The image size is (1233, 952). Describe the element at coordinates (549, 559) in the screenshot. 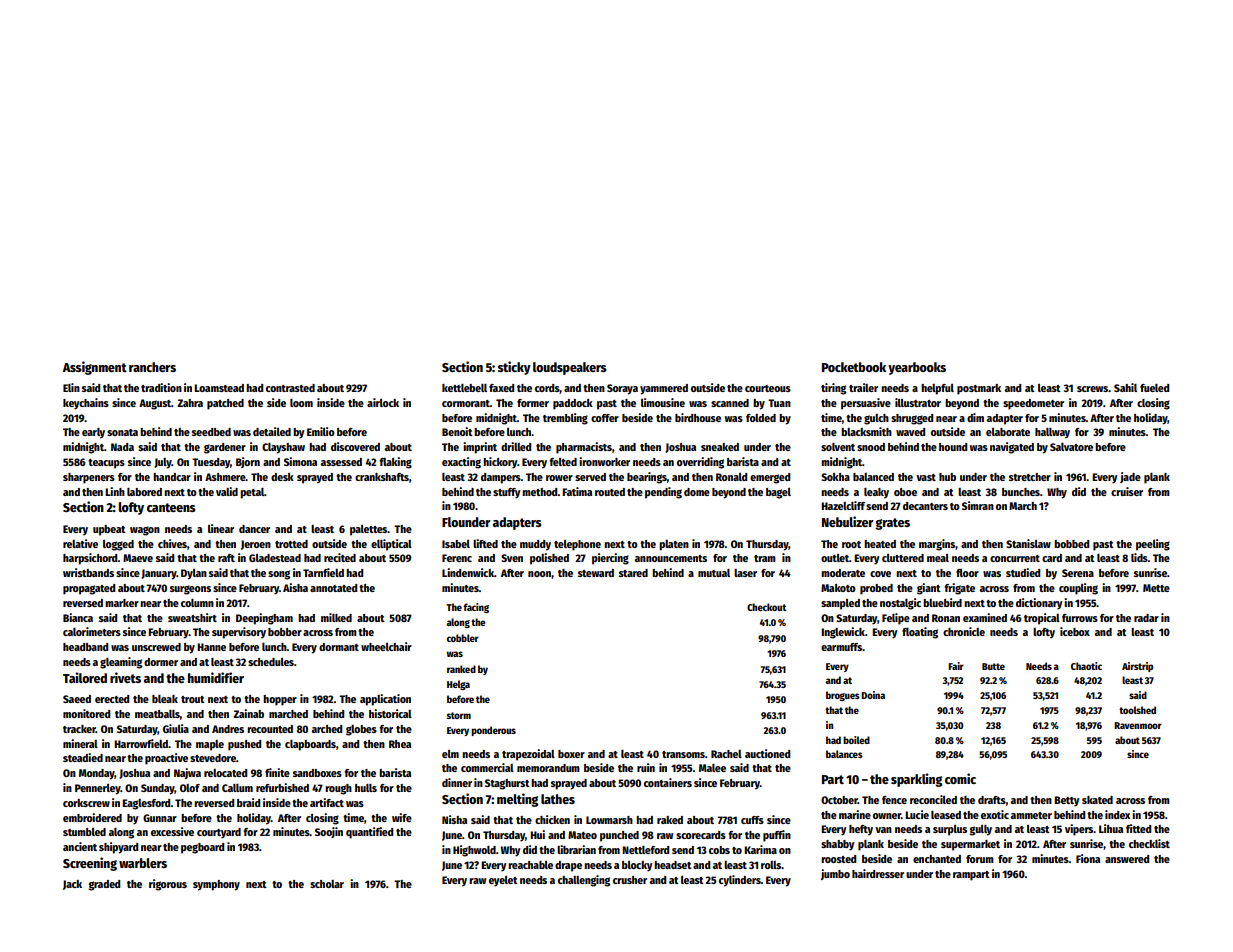

I see `polished` at that location.
